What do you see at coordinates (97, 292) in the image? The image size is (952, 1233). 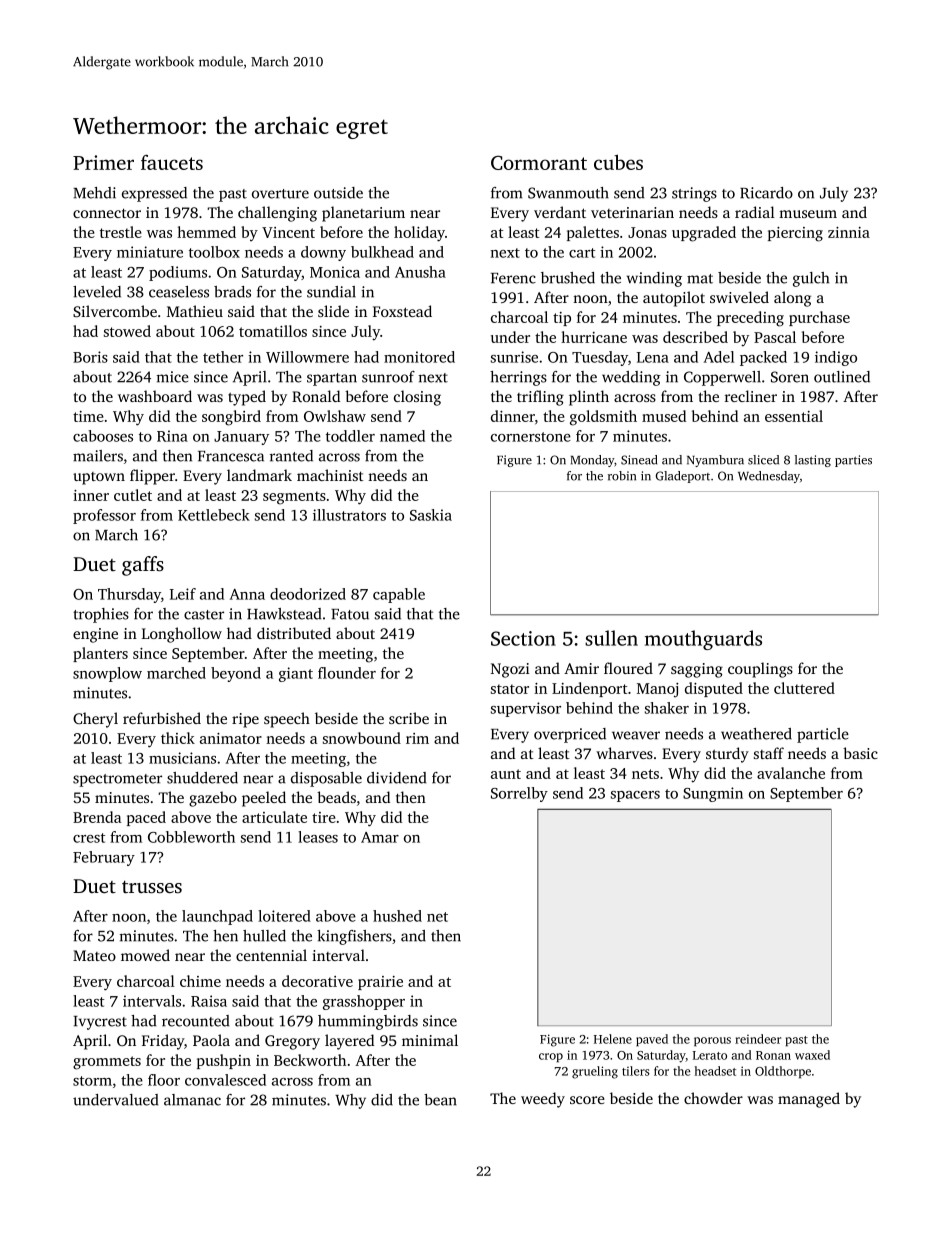 I see `leveled` at bounding box center [97, 292].
